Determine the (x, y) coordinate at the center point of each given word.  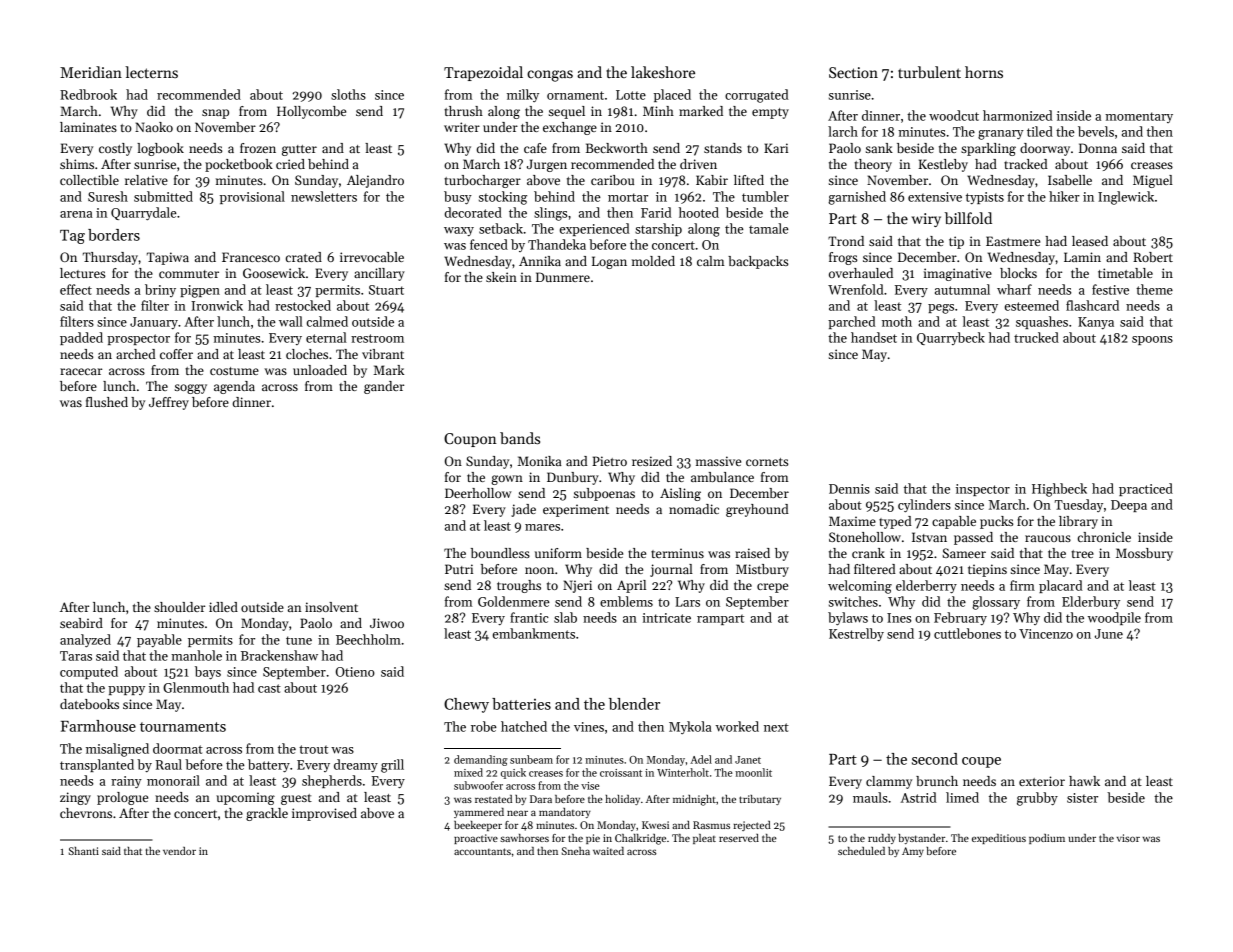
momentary (1139, 117)
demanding (481, 760)
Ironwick (217, 305)
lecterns (151, 72)
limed (962, 797)
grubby (1037, 799)
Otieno (355, 672)
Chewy (466, 705)
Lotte (631, 95)
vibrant (383, 354)
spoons (1152, 340)
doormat (178, 748)
